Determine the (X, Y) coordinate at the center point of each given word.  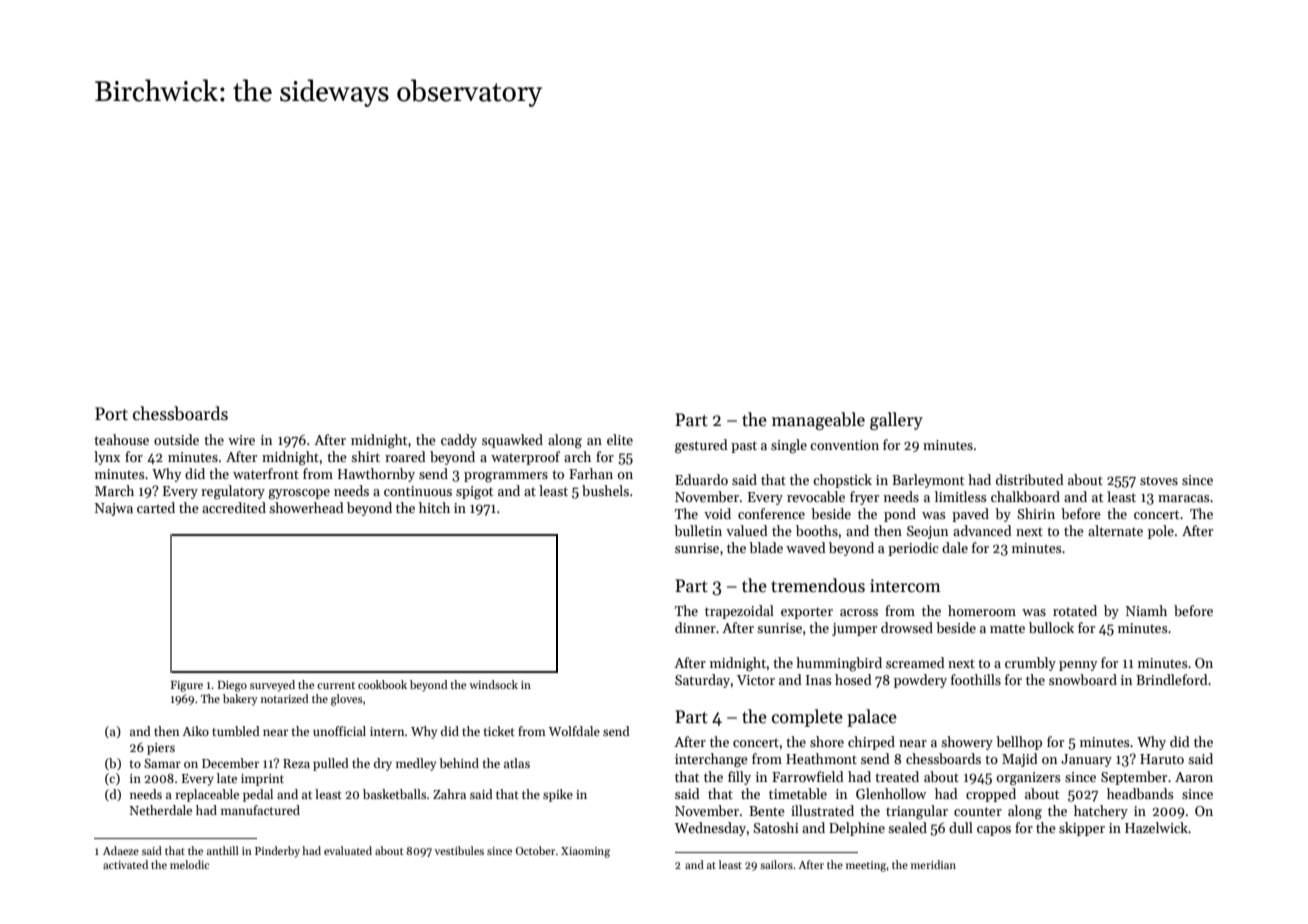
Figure (187, 686)
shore (827, 741)
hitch (434, 507)
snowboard (1083, 679)
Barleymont (928, 481)
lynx (107, 458)
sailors (776, 864)
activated (125, 864)
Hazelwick (1156, 827)
